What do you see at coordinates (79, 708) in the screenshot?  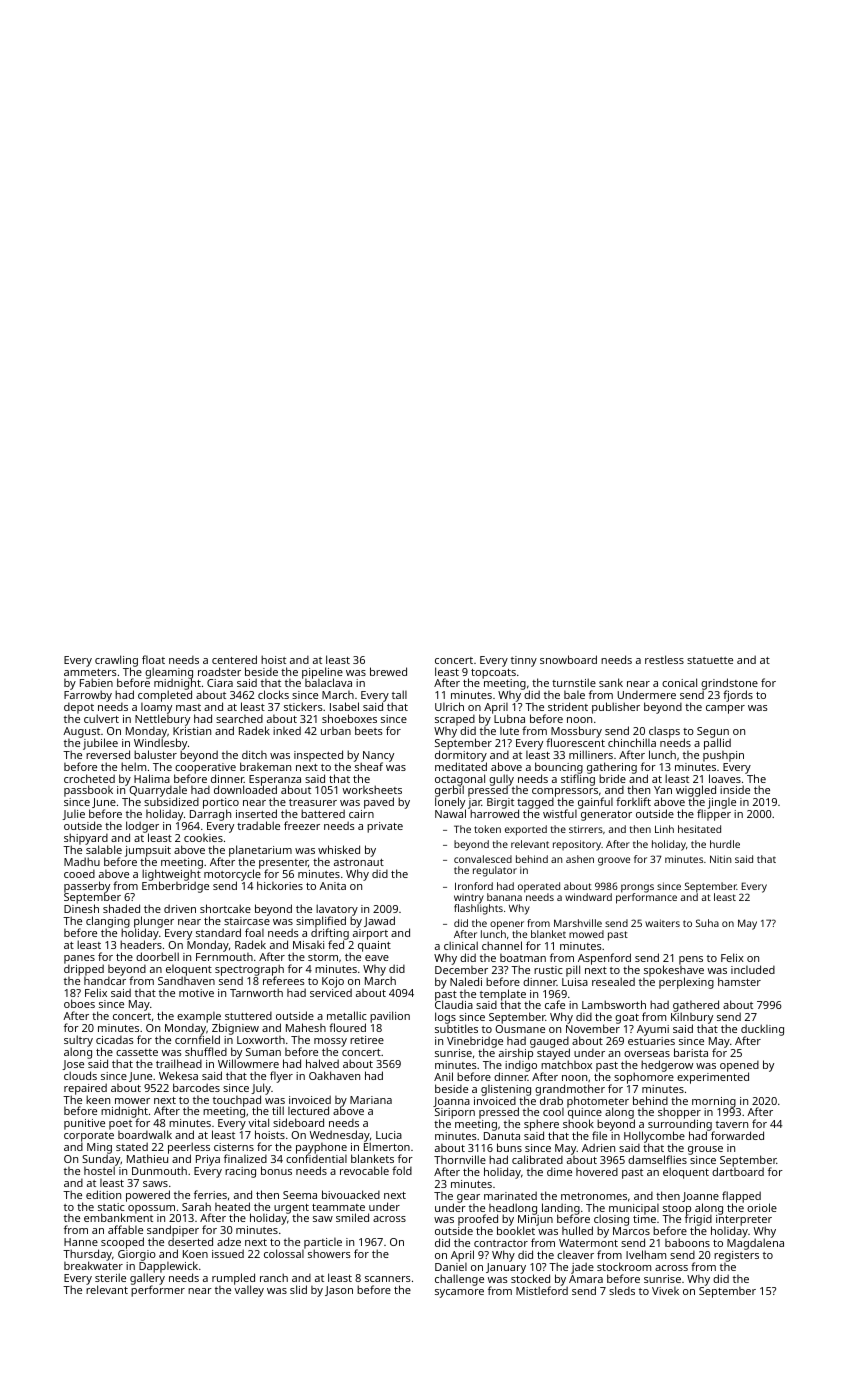 I see `depot` at bounding box center [79, 708].
